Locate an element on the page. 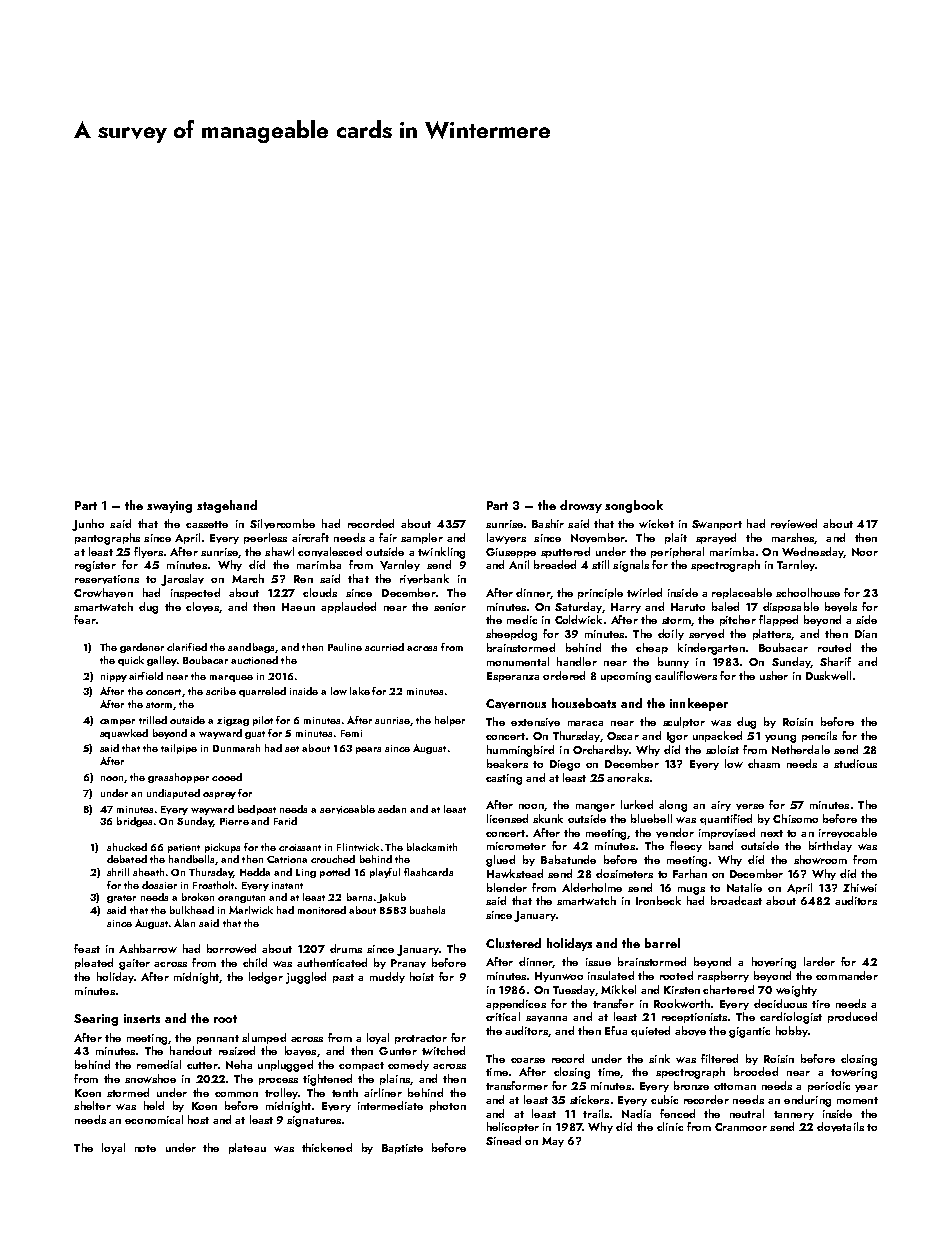 The image size is (952, 1233). drowsy is located at coordinates (581, 506).
